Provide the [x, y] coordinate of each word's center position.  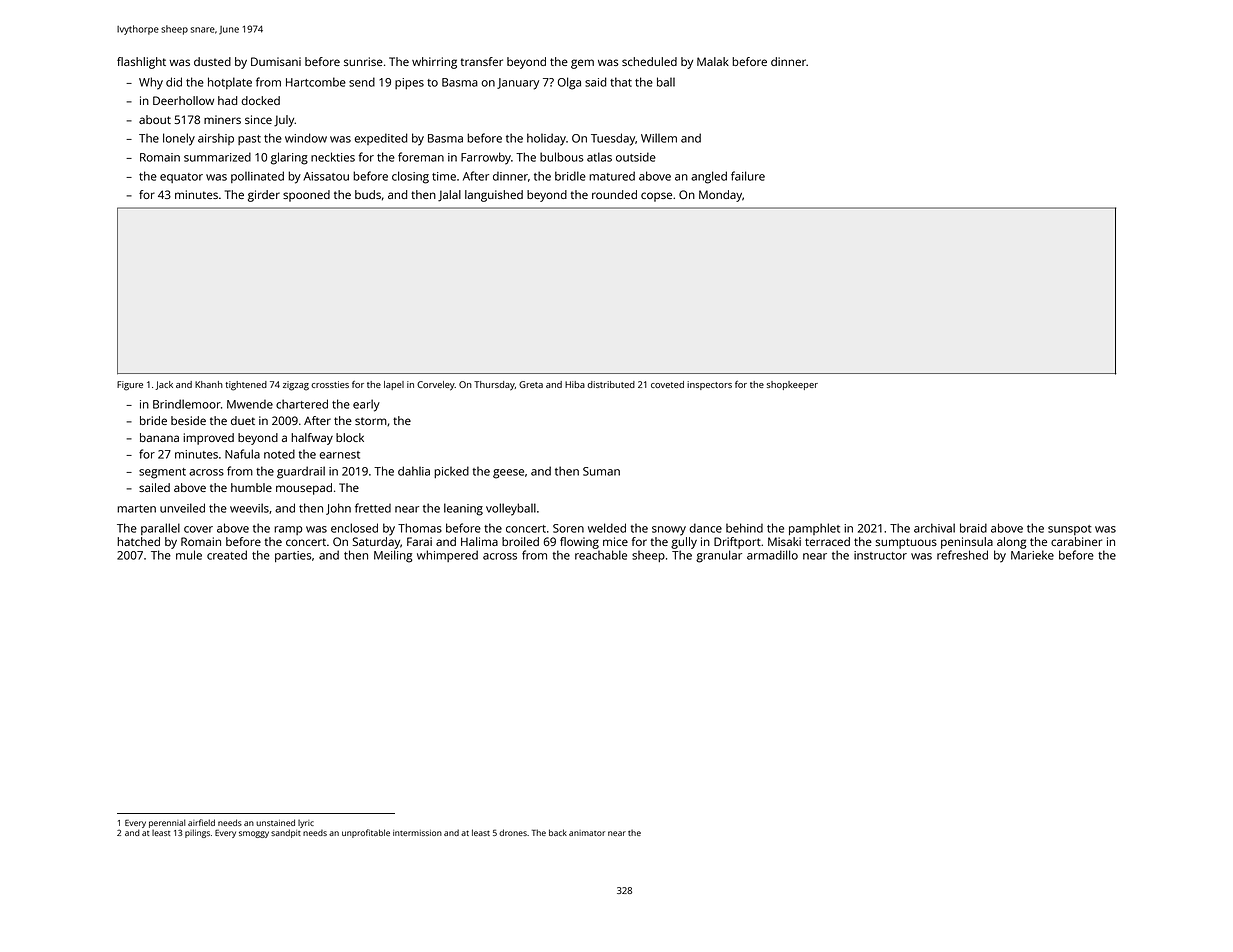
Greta [531, 384]
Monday [720, 196]
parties [293, 556]
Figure [130, 386]
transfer [481, 61]
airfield [201, 822]
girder [264, 196]
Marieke [1032, 555]
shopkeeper [792, 385]
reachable [601, 555]
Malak [713, 61]
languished [494, 196]
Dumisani [276, 61]
